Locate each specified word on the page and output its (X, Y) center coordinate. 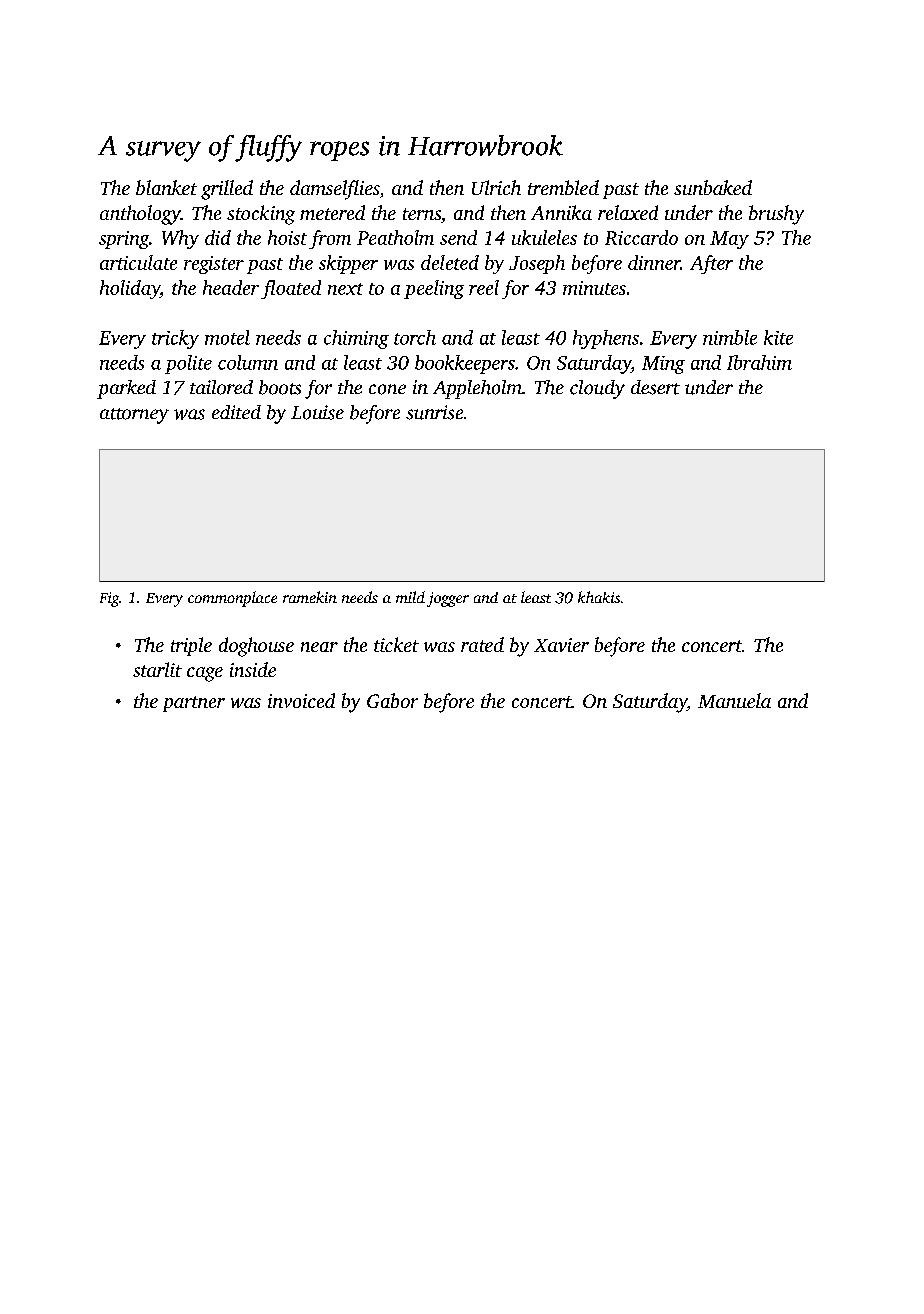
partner (194, 704)
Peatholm (395, 237)
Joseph (537, 264)
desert (655, 387)
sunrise (434, 412)
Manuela (734, 700)
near (319, 647)
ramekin (310, 597)
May (729, 240)
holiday (130, 289)
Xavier (561, 645)
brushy (776, 215)
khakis (599, 597)
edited (236, 412)
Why (180, 239)
